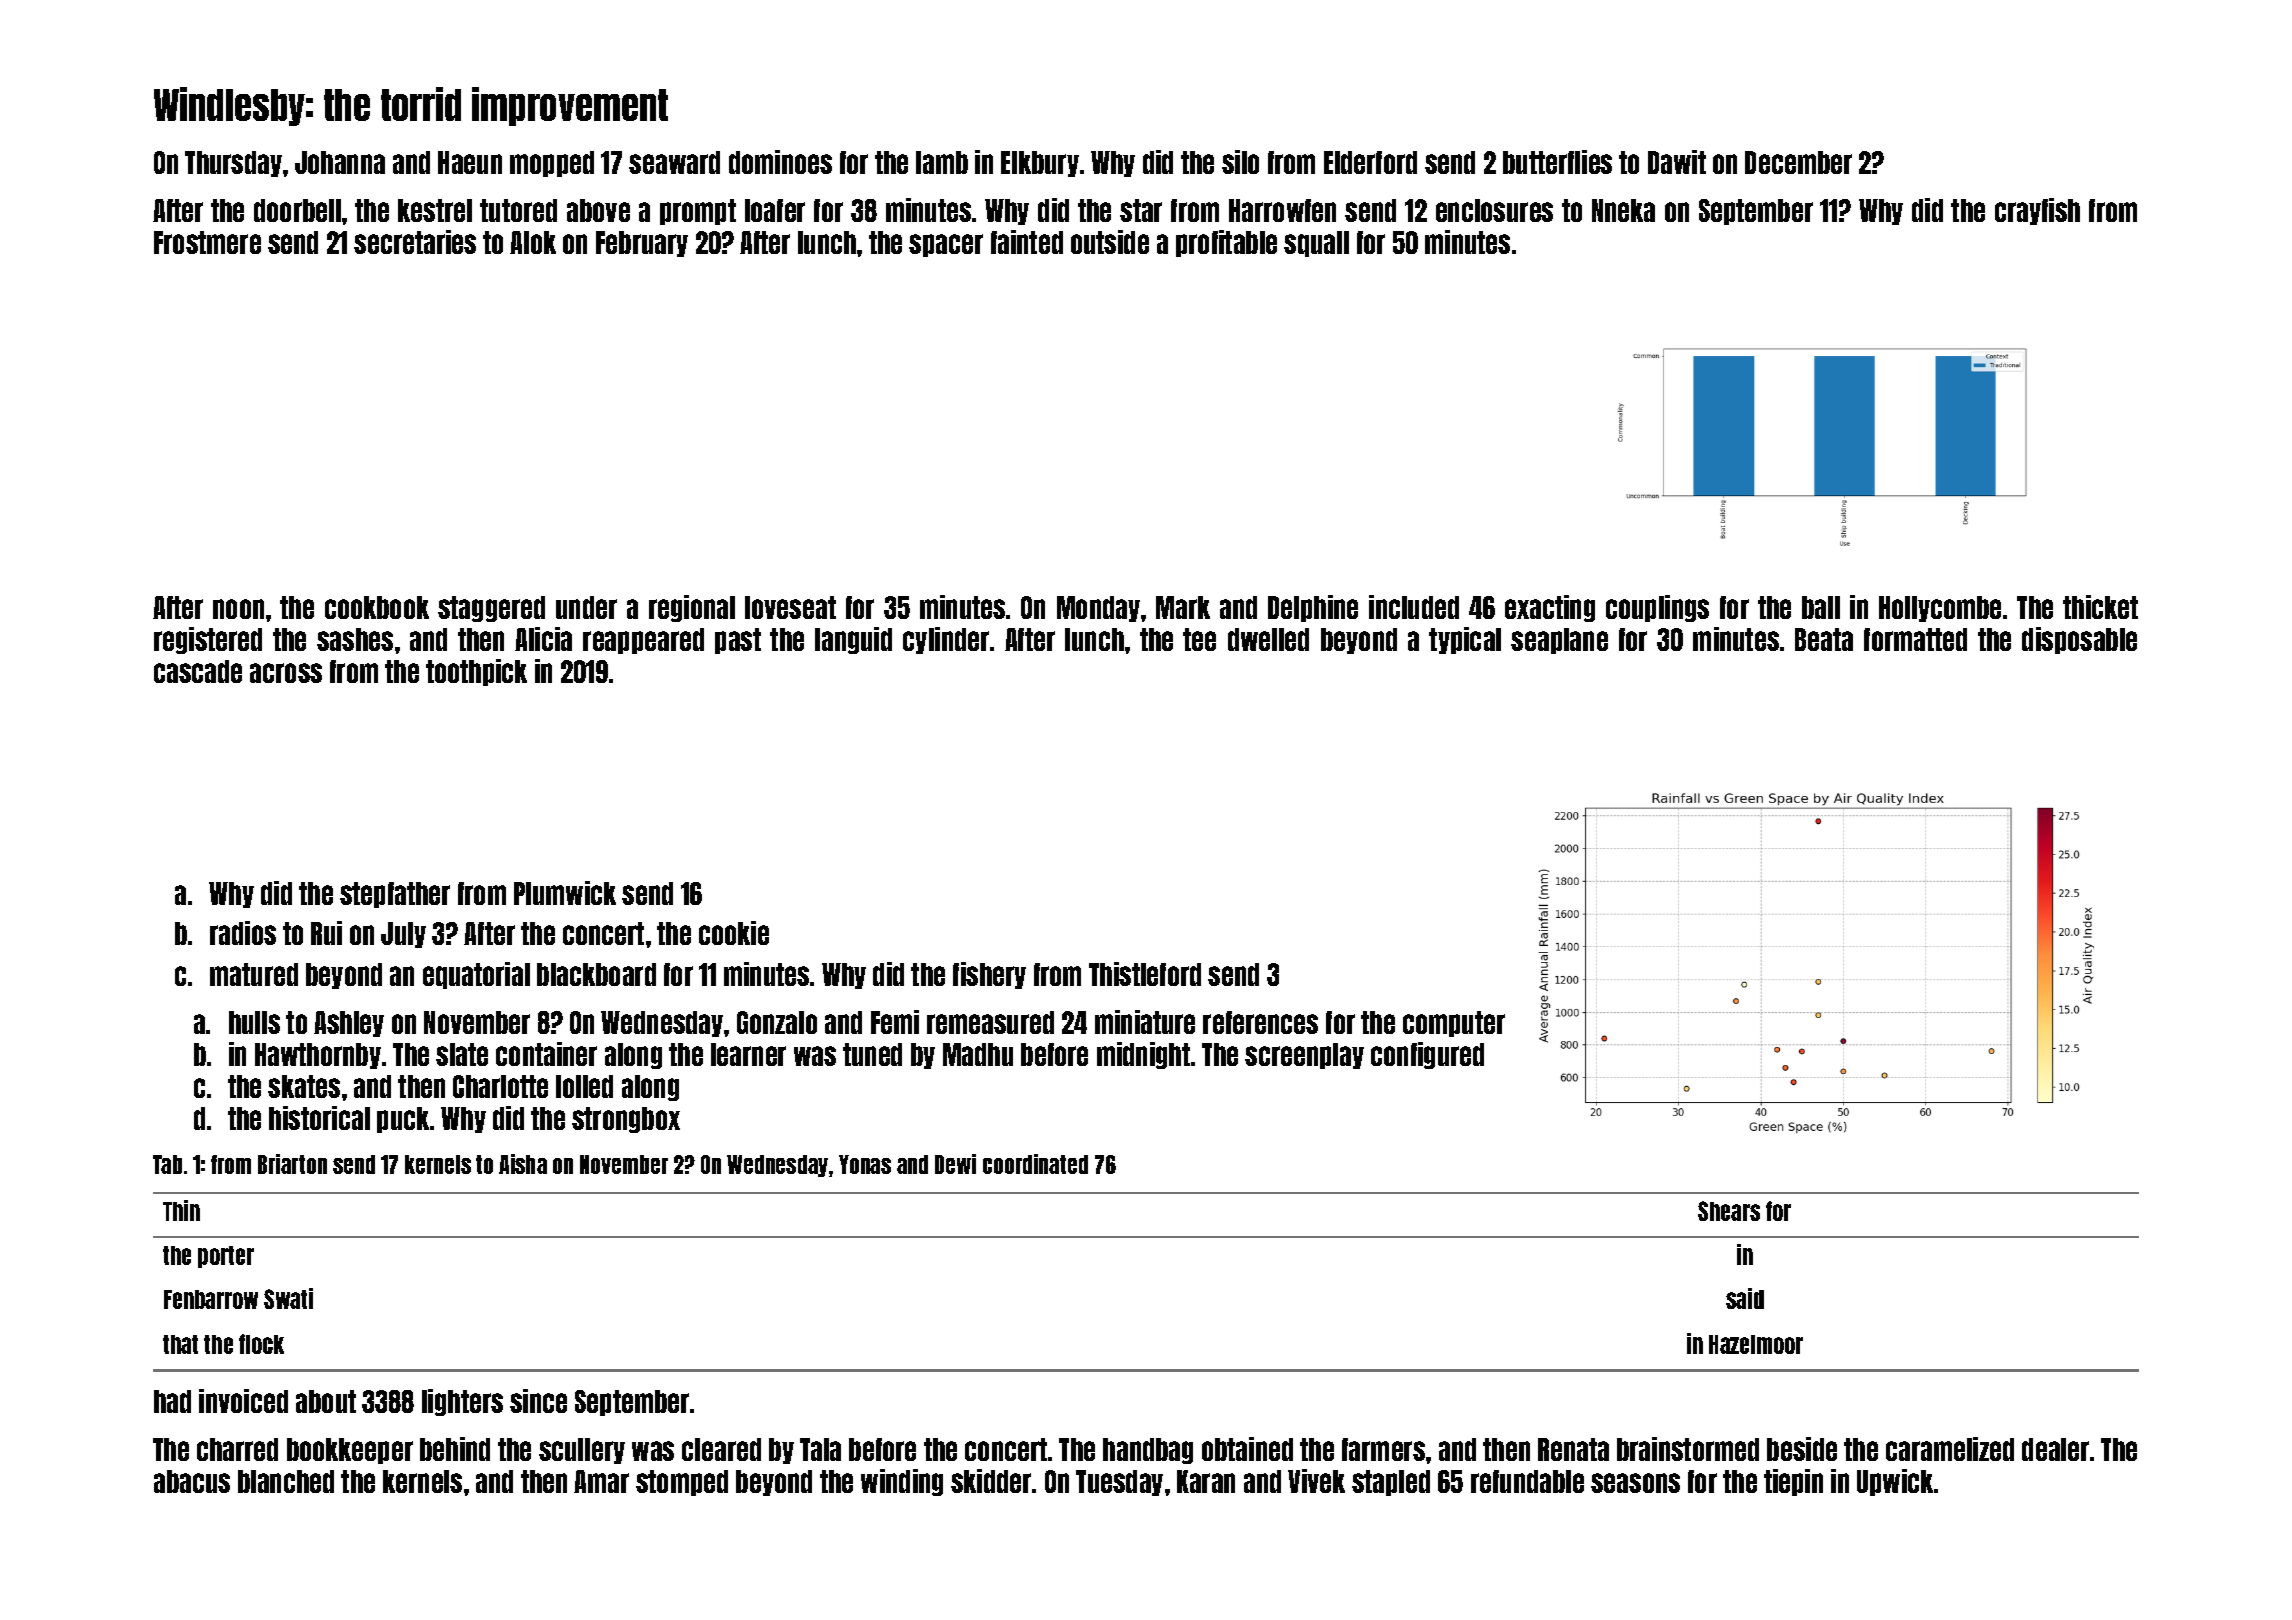 The height and width of the screenshot is (1620, 2292). I want to click on Mark, so click(1183, 607).
